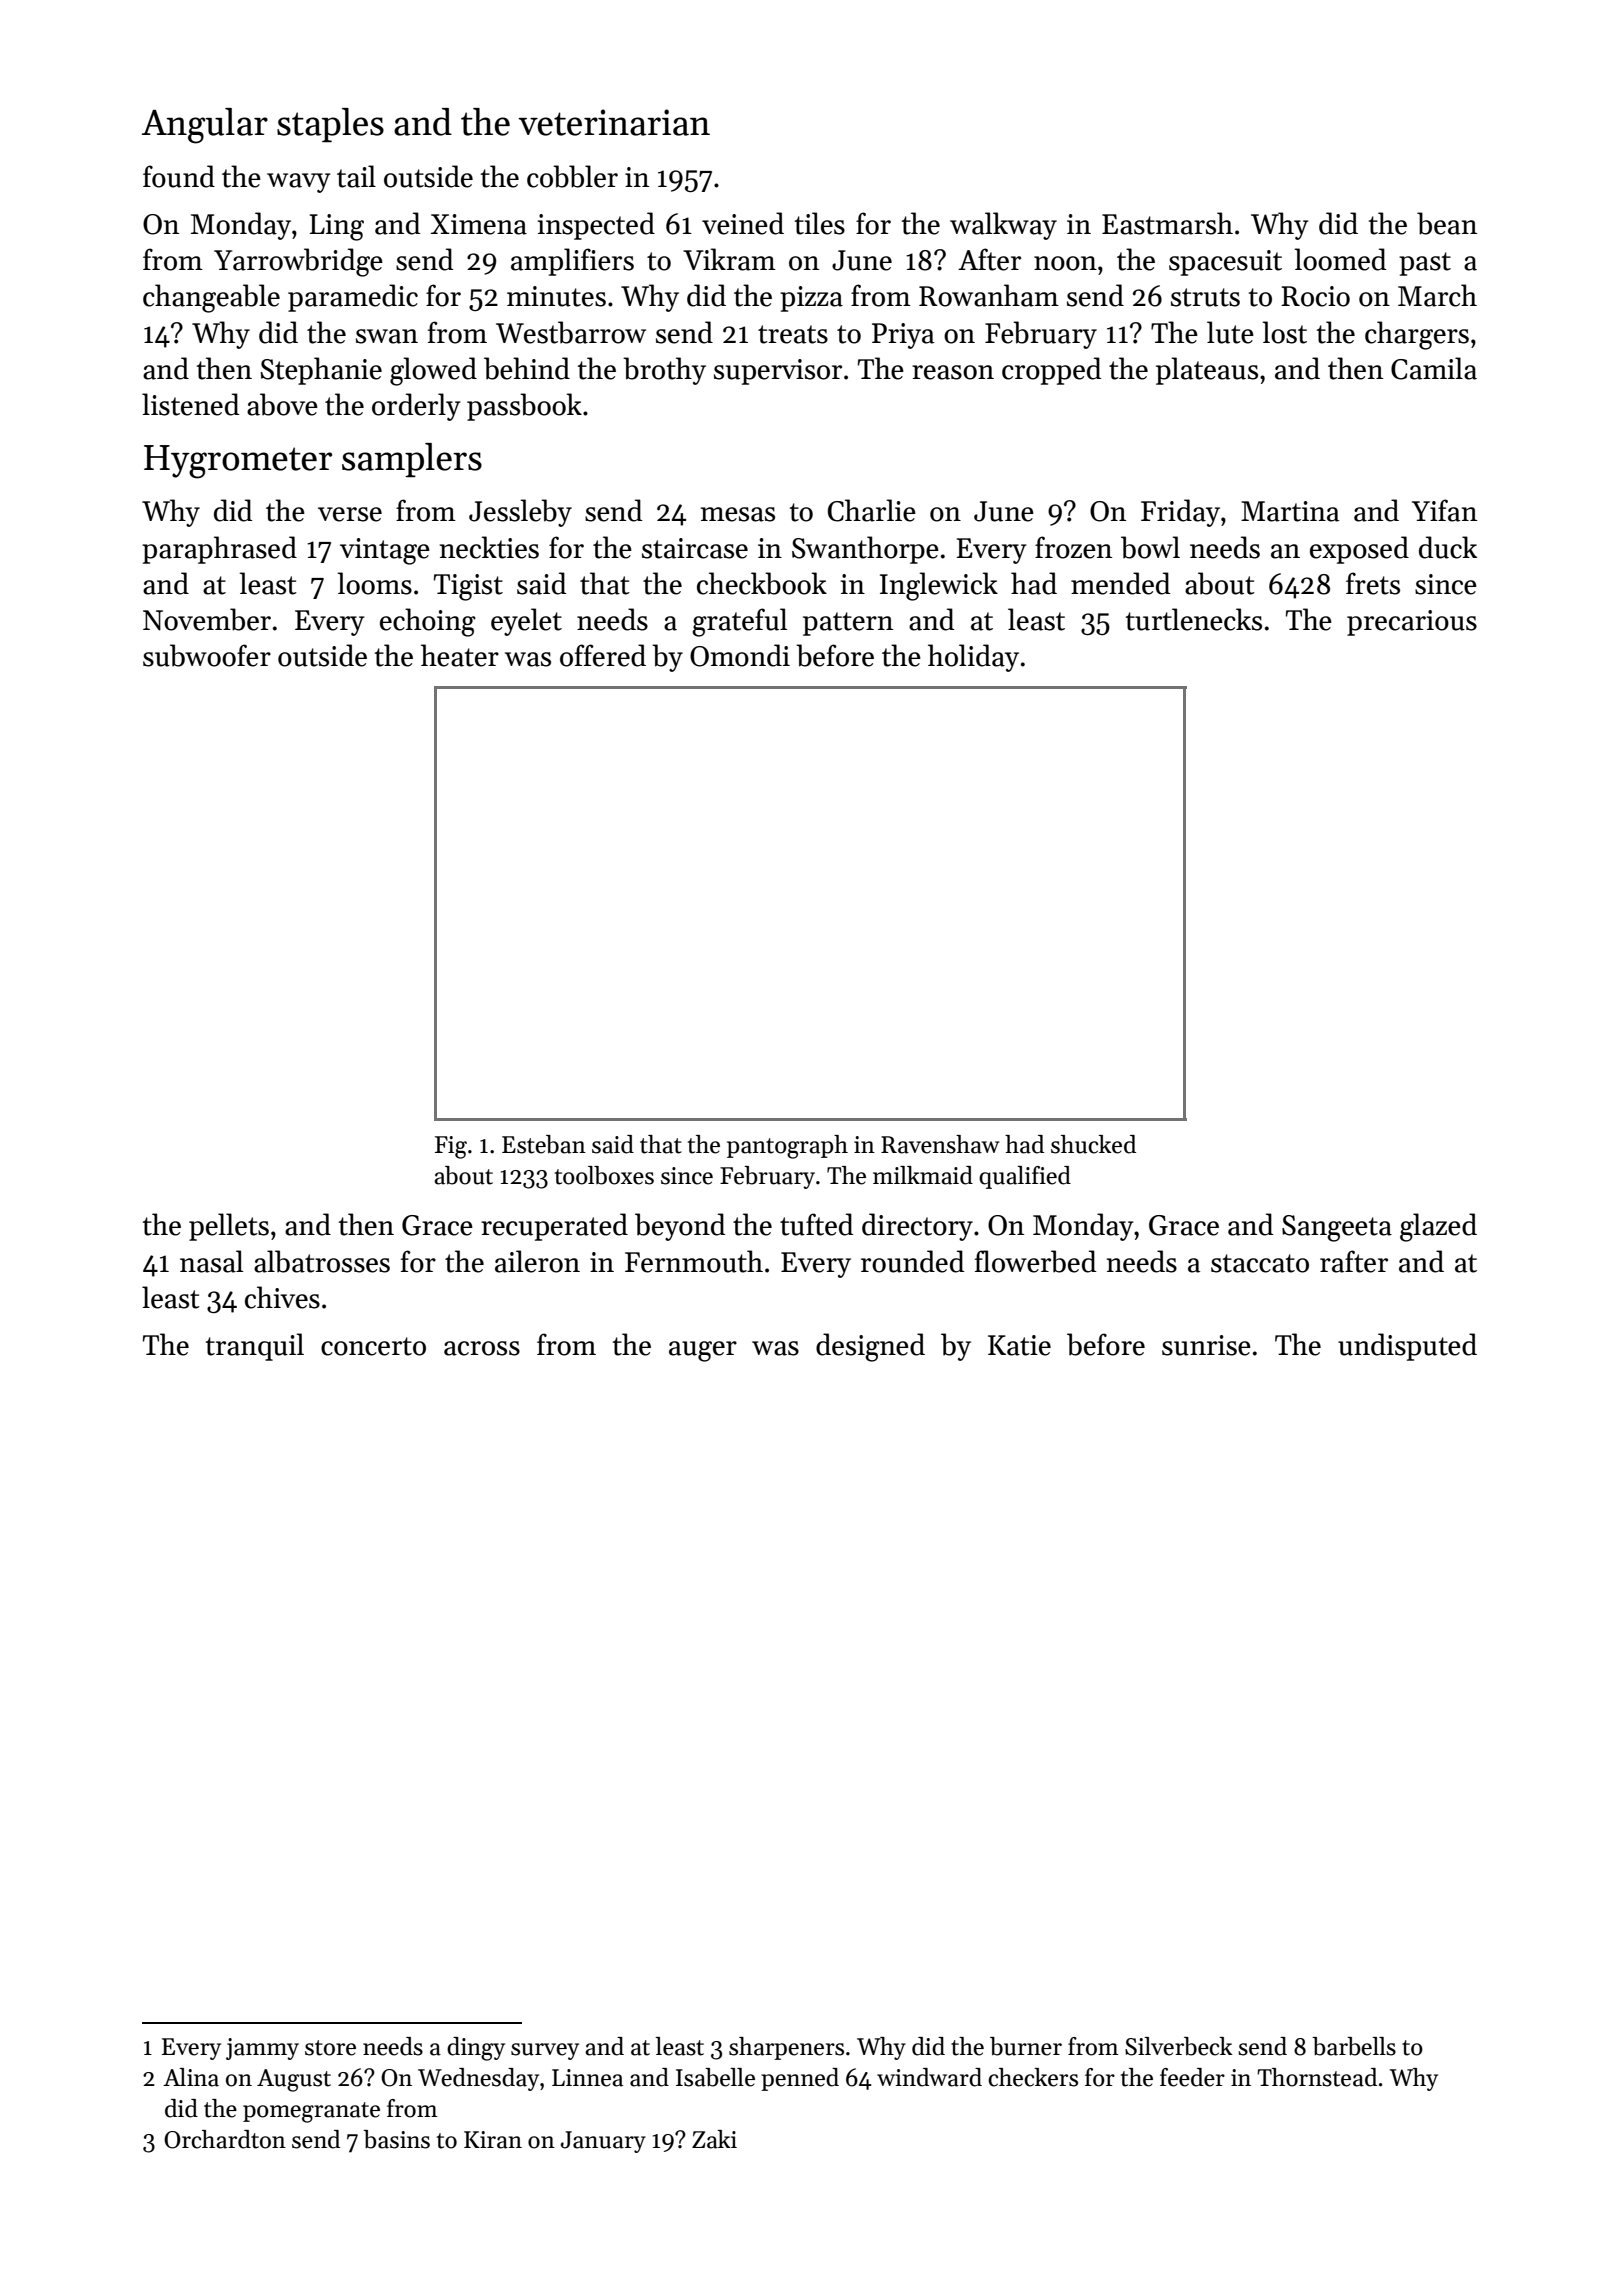 The image size is (1620, 2292). What do you see at coordinates (330, 2048) in the screenshot?
I see `store` at bounding box center [330, 2048].
